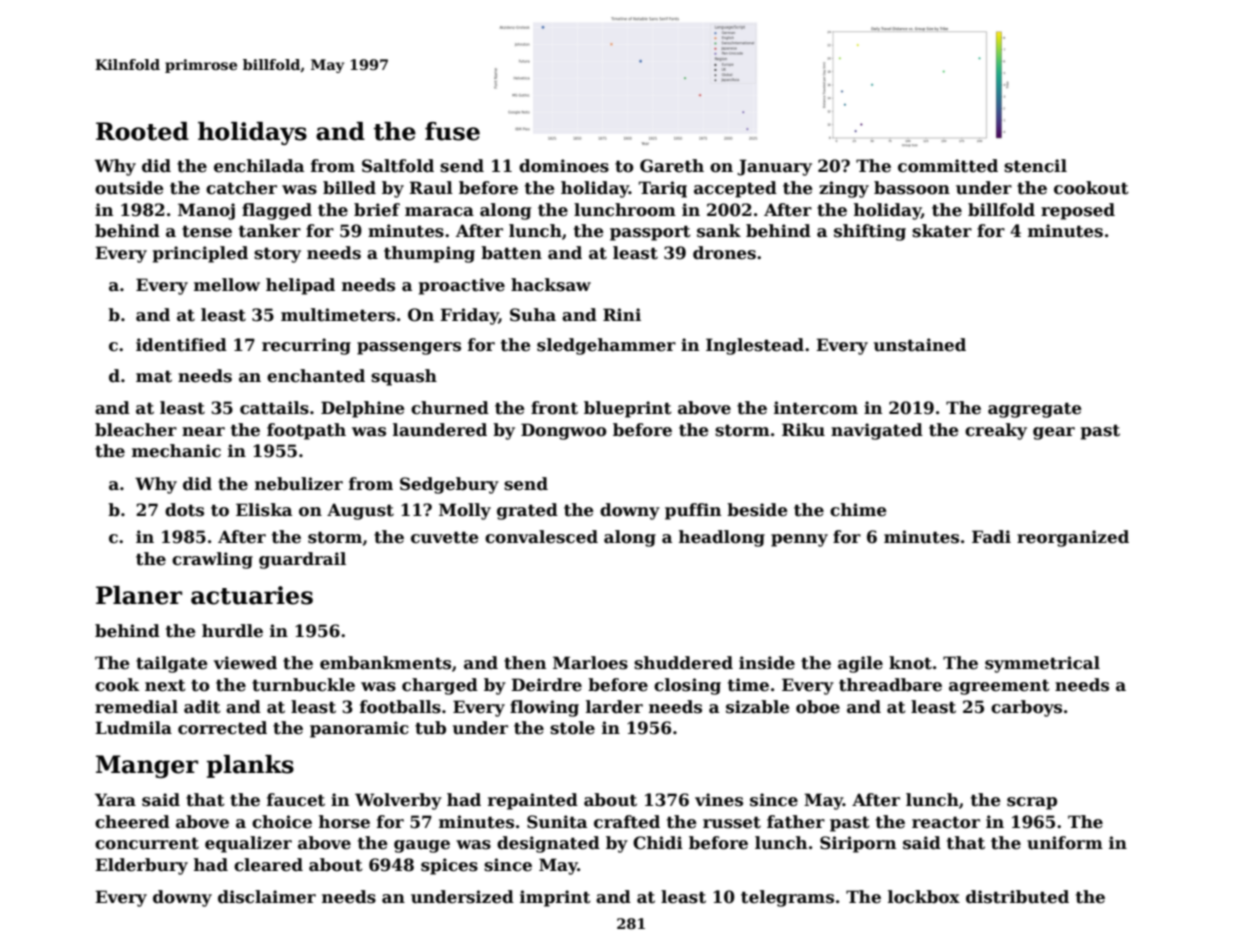 The height and width of the image is (952, 1233). What do you see at coordinates (755, 346) in the image?
I see `Inglestead` at bounding box center [755, 346].
